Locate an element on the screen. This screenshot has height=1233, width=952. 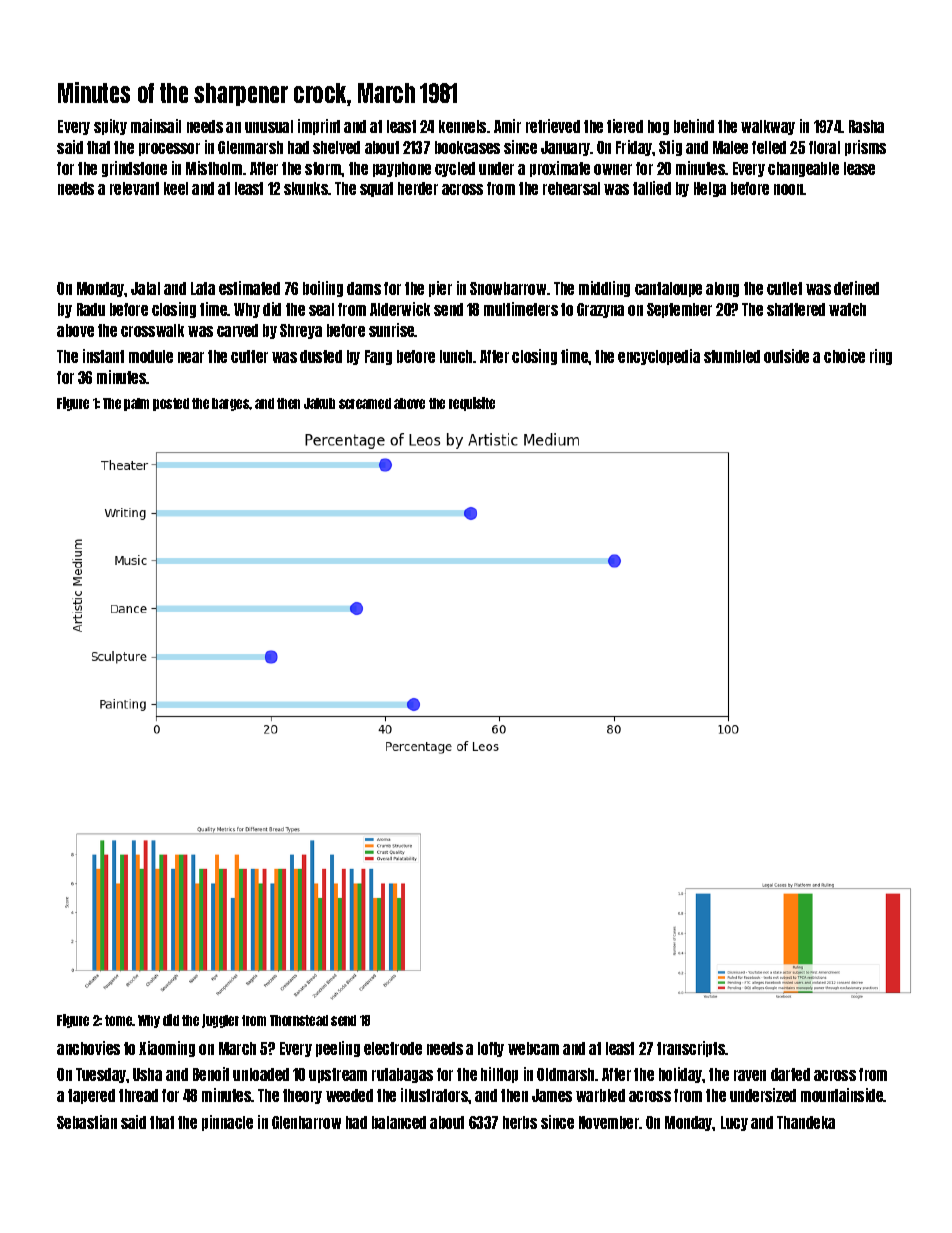
barges is located at coordinates (230, 404).
